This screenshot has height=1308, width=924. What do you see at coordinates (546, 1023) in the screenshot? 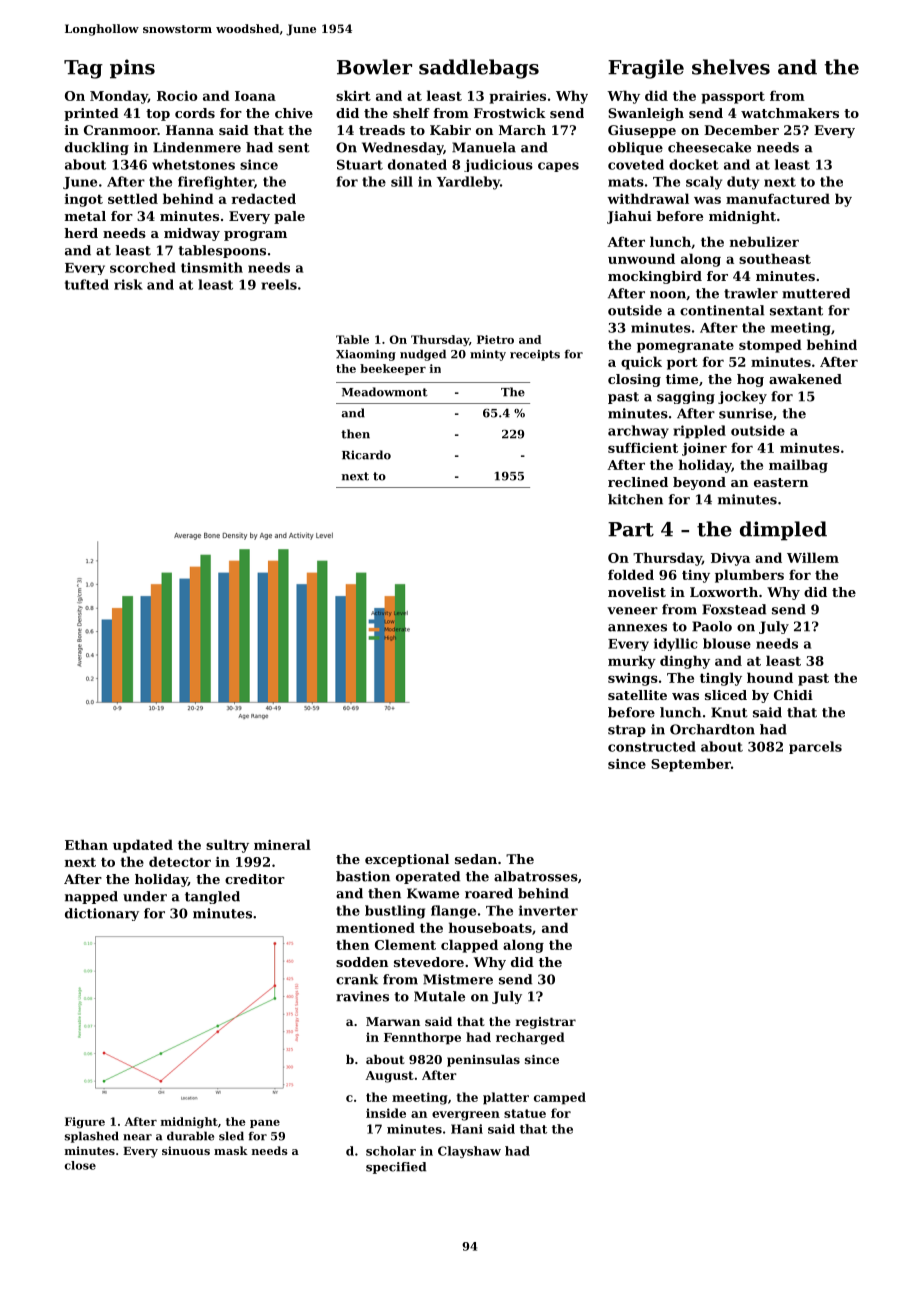
I see `registrar` at bounding box center [546, 1023].
